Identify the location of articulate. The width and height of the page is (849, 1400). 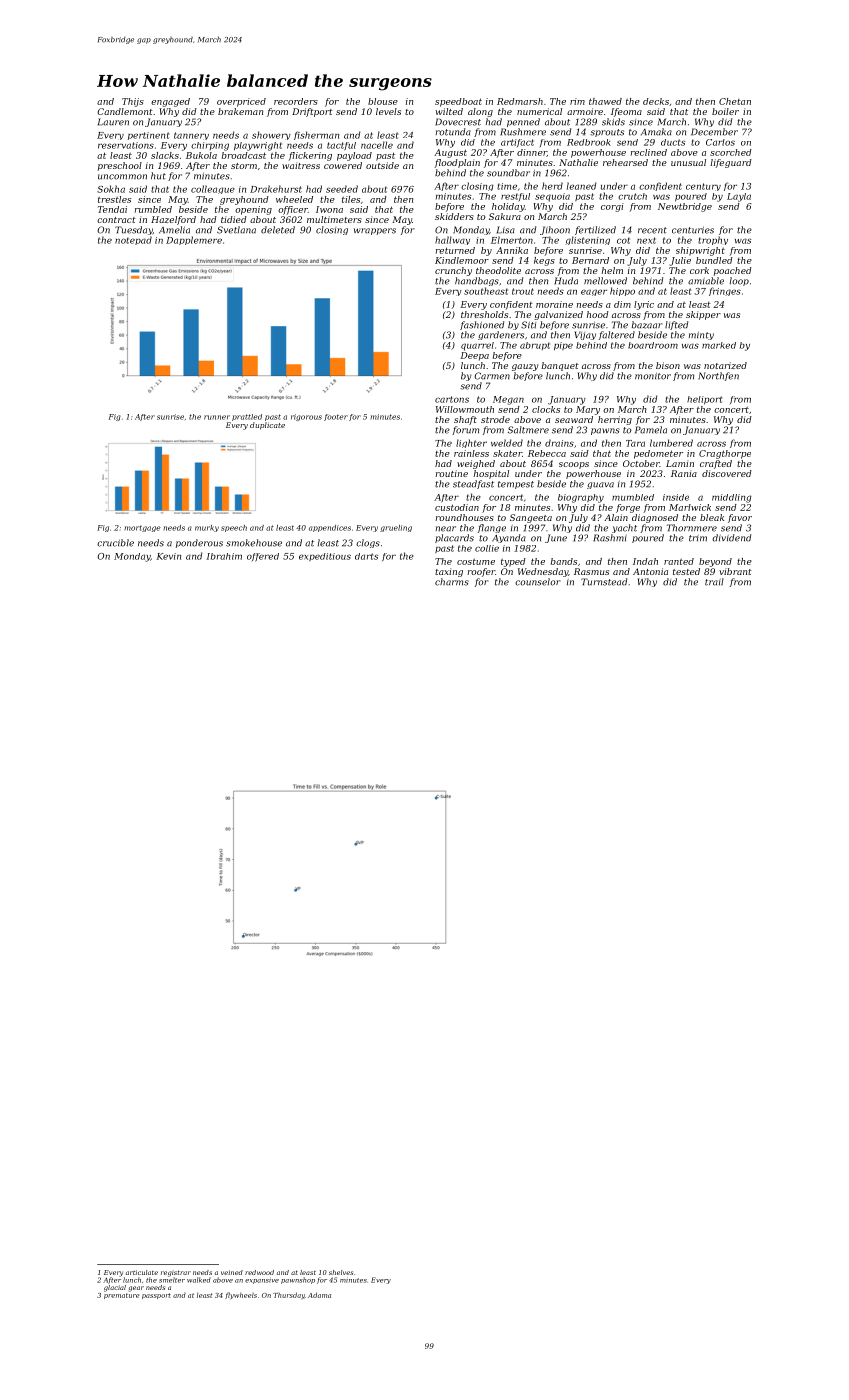
(142, 1272).
